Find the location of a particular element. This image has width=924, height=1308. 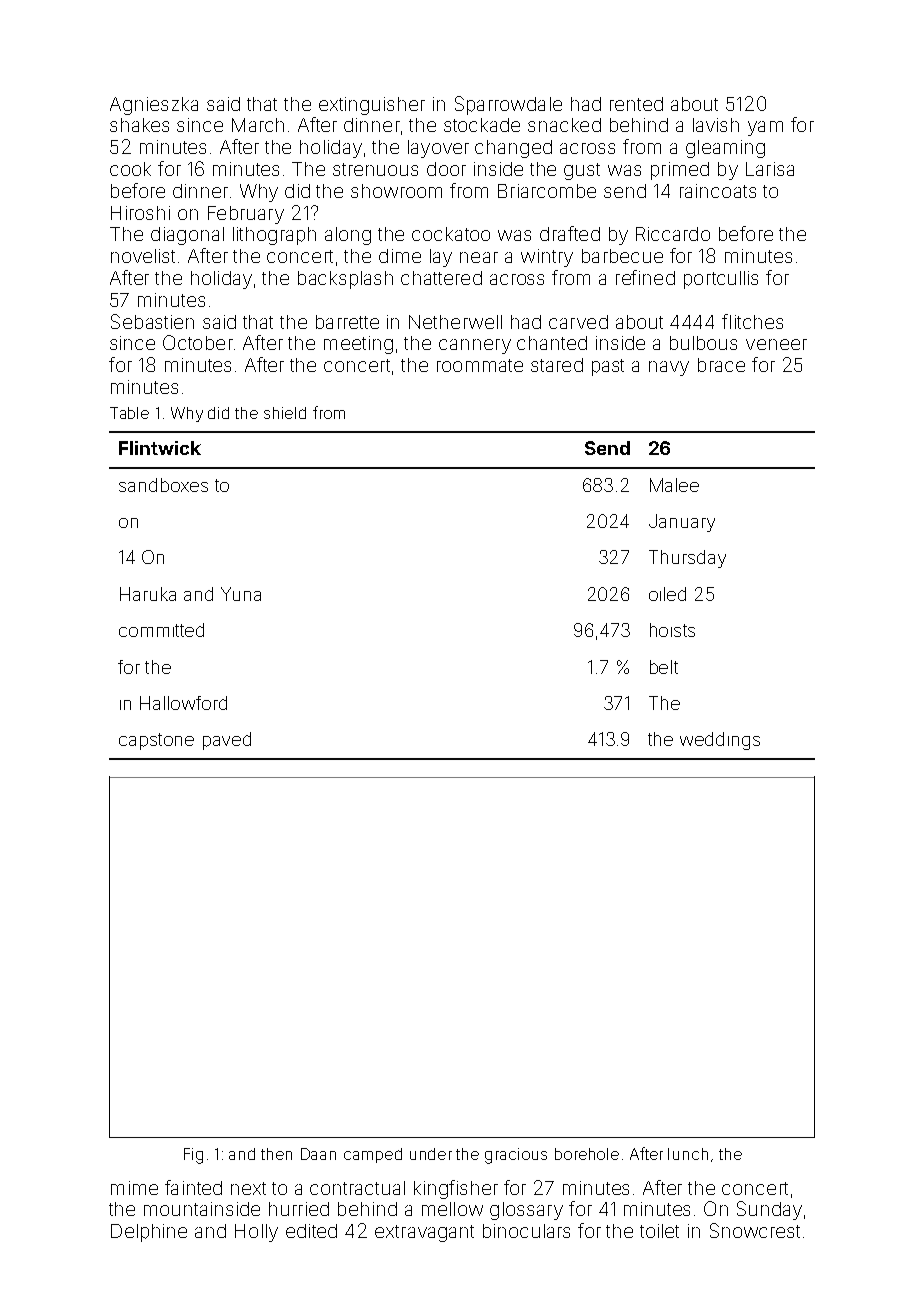

along is located at coordinates (348, 236).
